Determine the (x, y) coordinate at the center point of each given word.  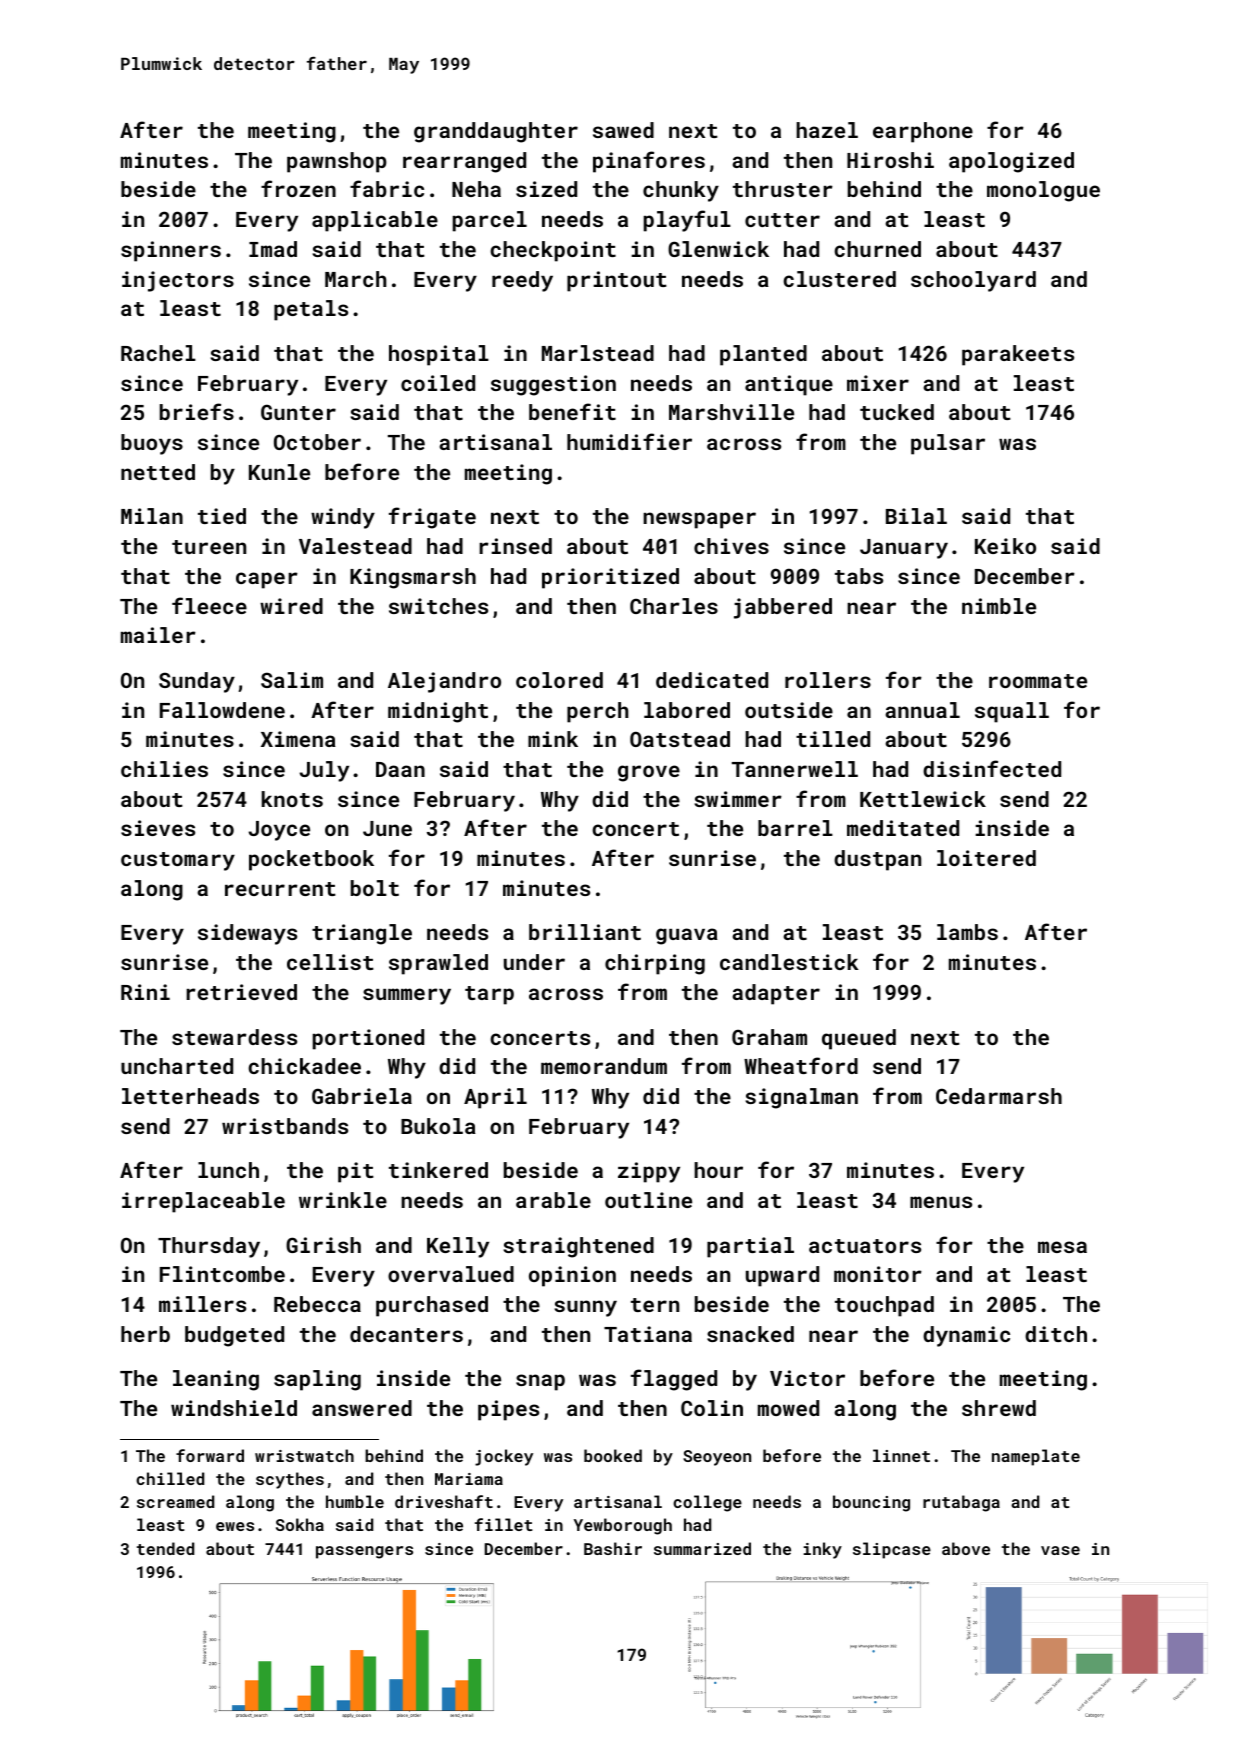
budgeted (234, 1336)
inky (822, 1550)
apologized (1011, 162)
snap (540, 1382)
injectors (178, 281)
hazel (827, 130)
